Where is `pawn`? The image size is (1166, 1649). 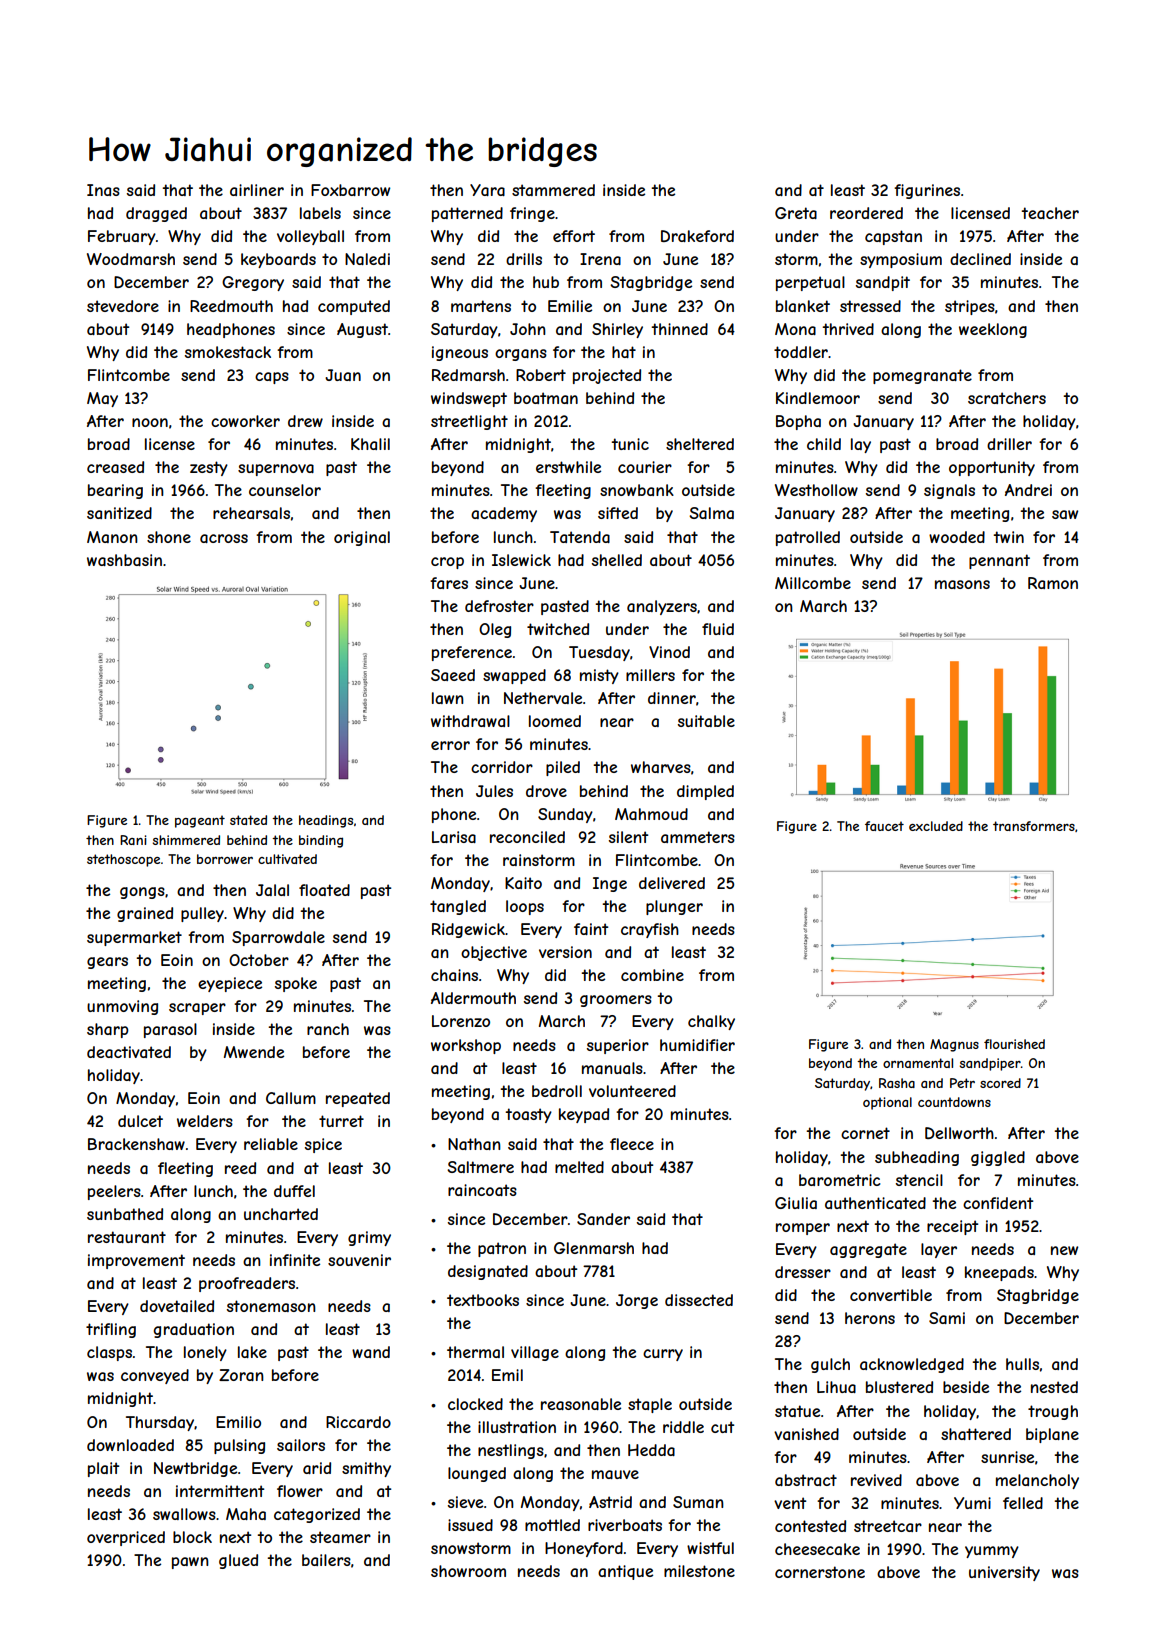
pawn is located at coordinates (190, 1563).
